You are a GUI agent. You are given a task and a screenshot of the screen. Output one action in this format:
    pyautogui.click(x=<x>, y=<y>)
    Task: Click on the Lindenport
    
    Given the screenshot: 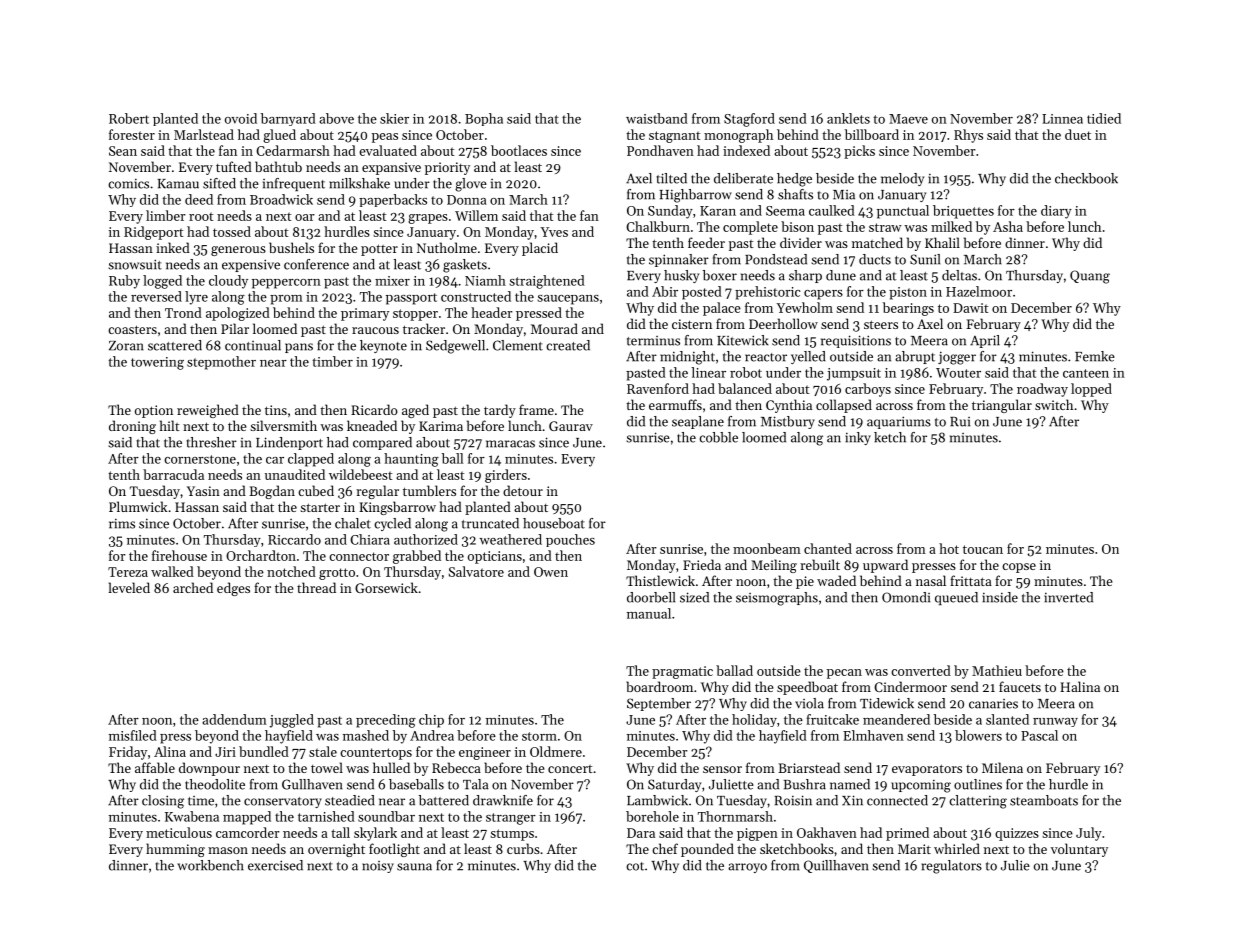 What is the action you would take?
    pyautogui.click(x=289, y=443)
